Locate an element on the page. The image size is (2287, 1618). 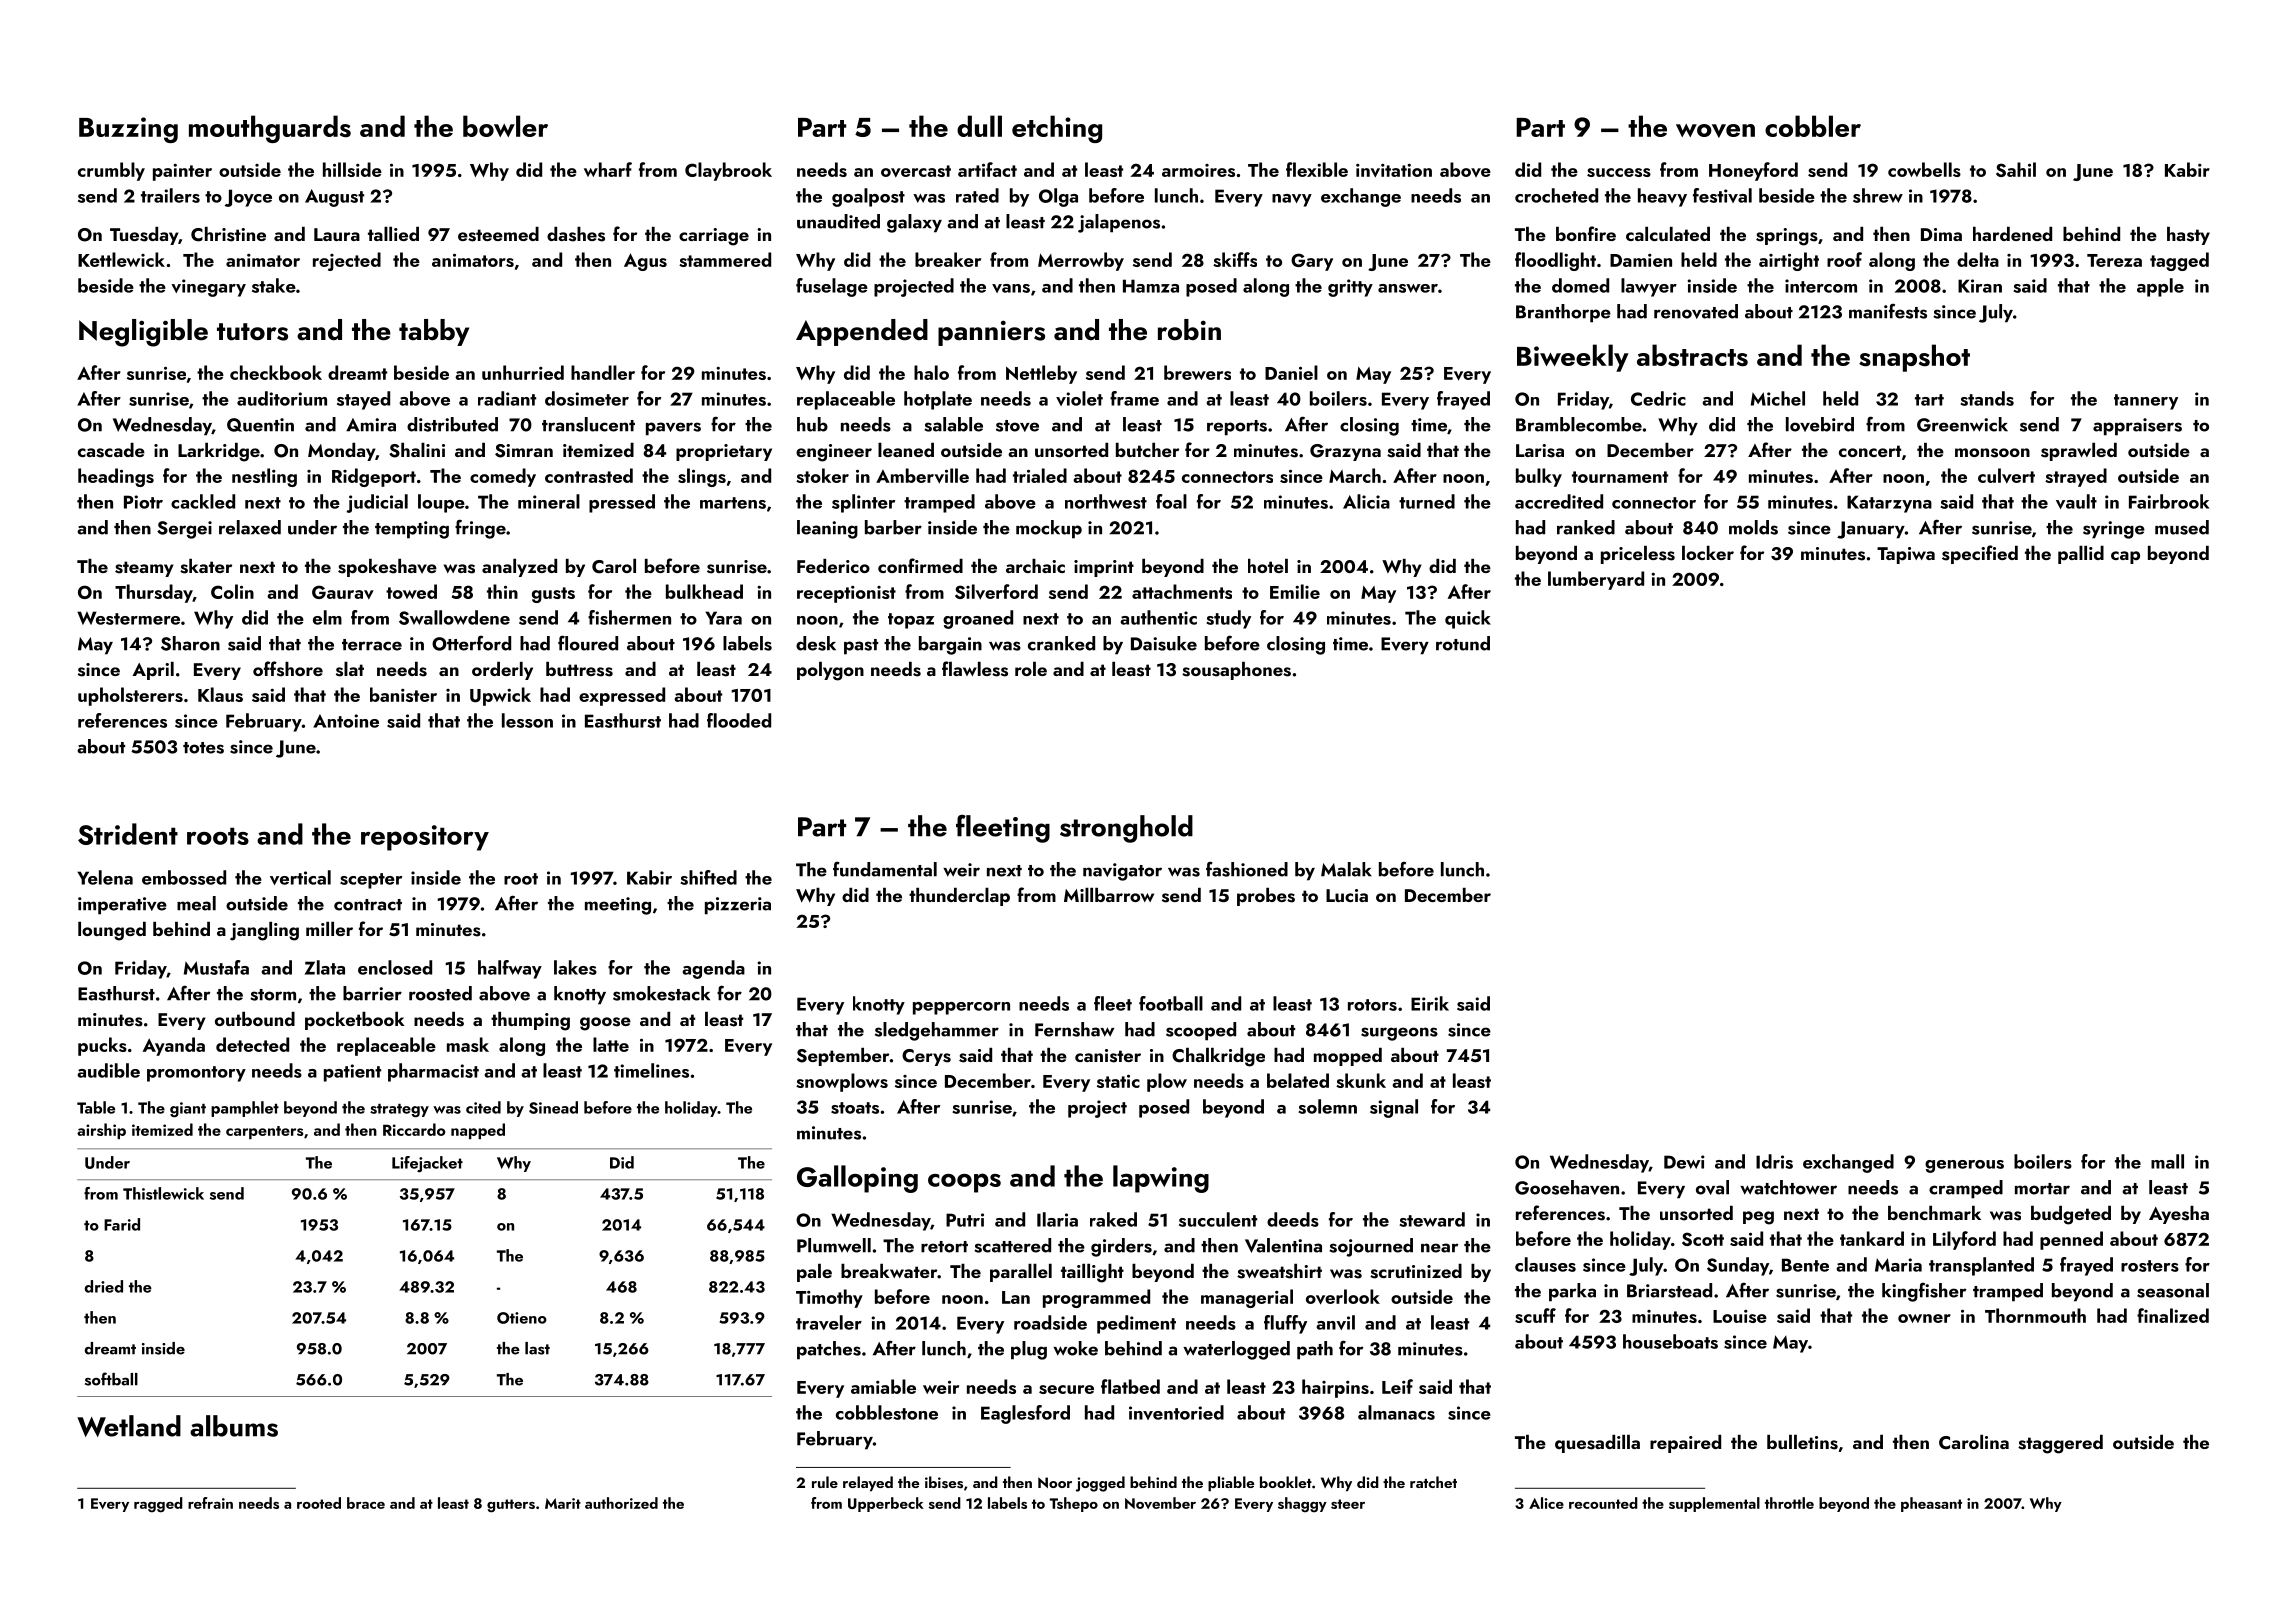
softball is located at coordinates (111, 1379).
